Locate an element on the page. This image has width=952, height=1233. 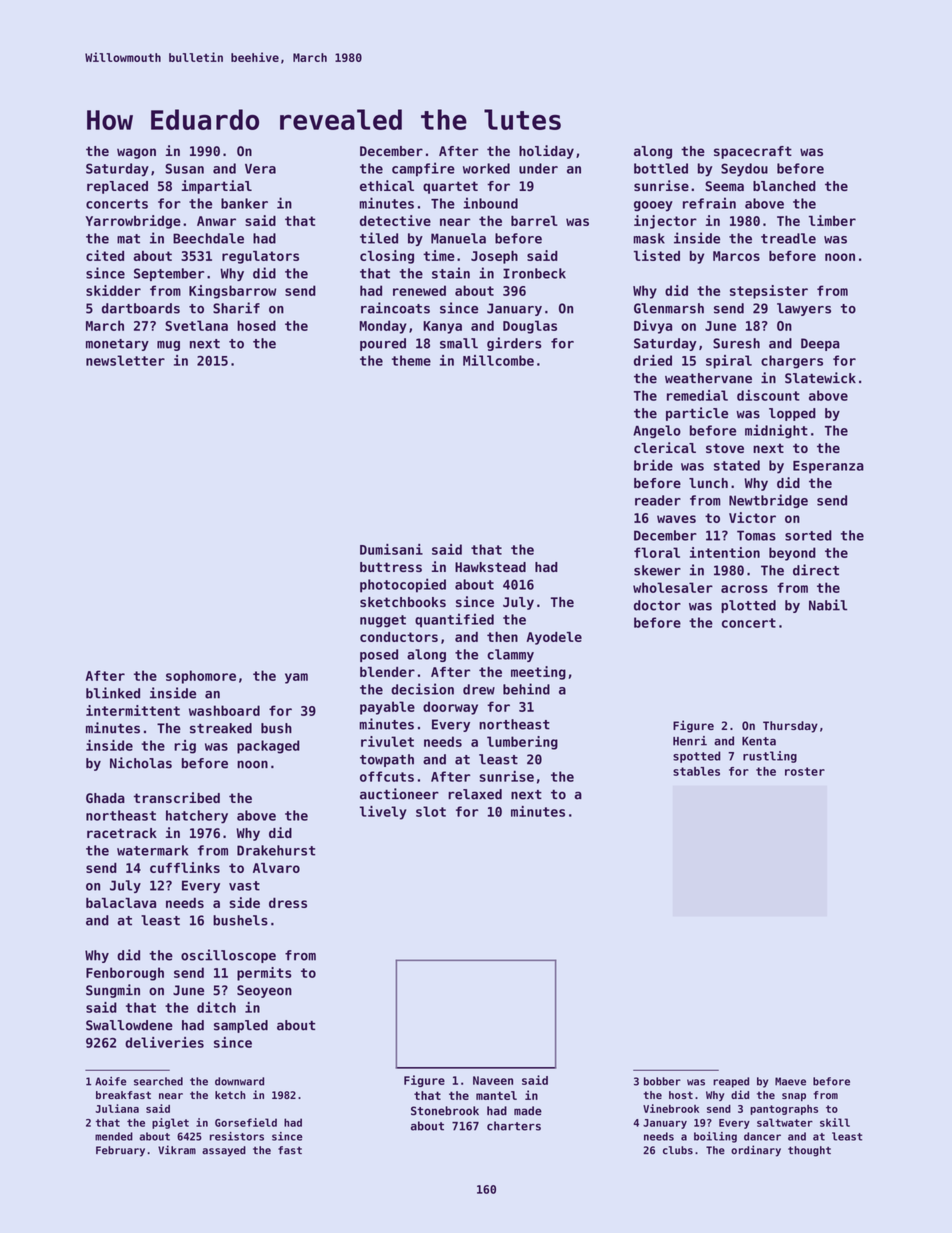
Millcombe is located at coordinates (498, 360).
